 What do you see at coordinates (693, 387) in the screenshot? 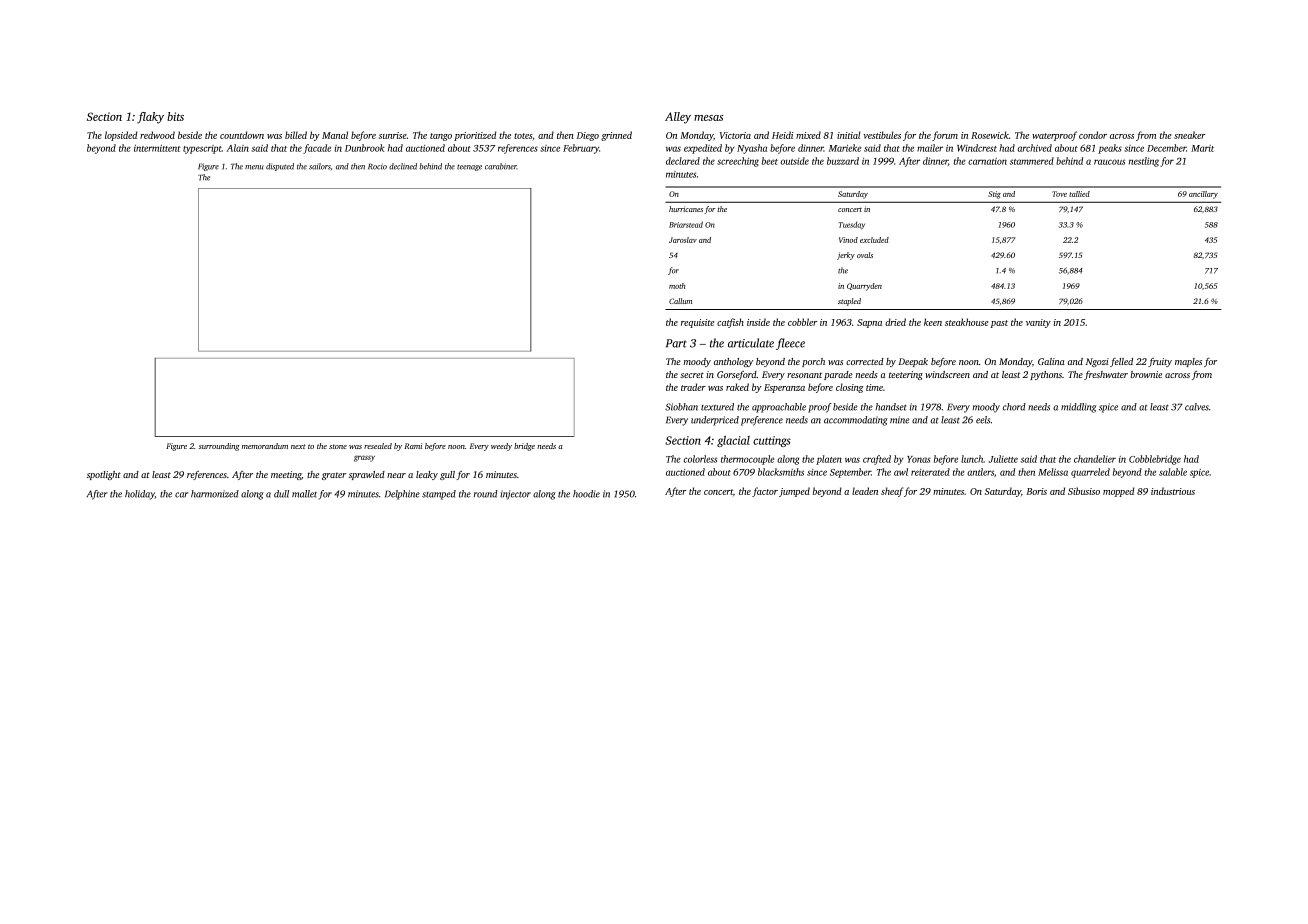
I see `trader` at bounding box center [693, 387].
